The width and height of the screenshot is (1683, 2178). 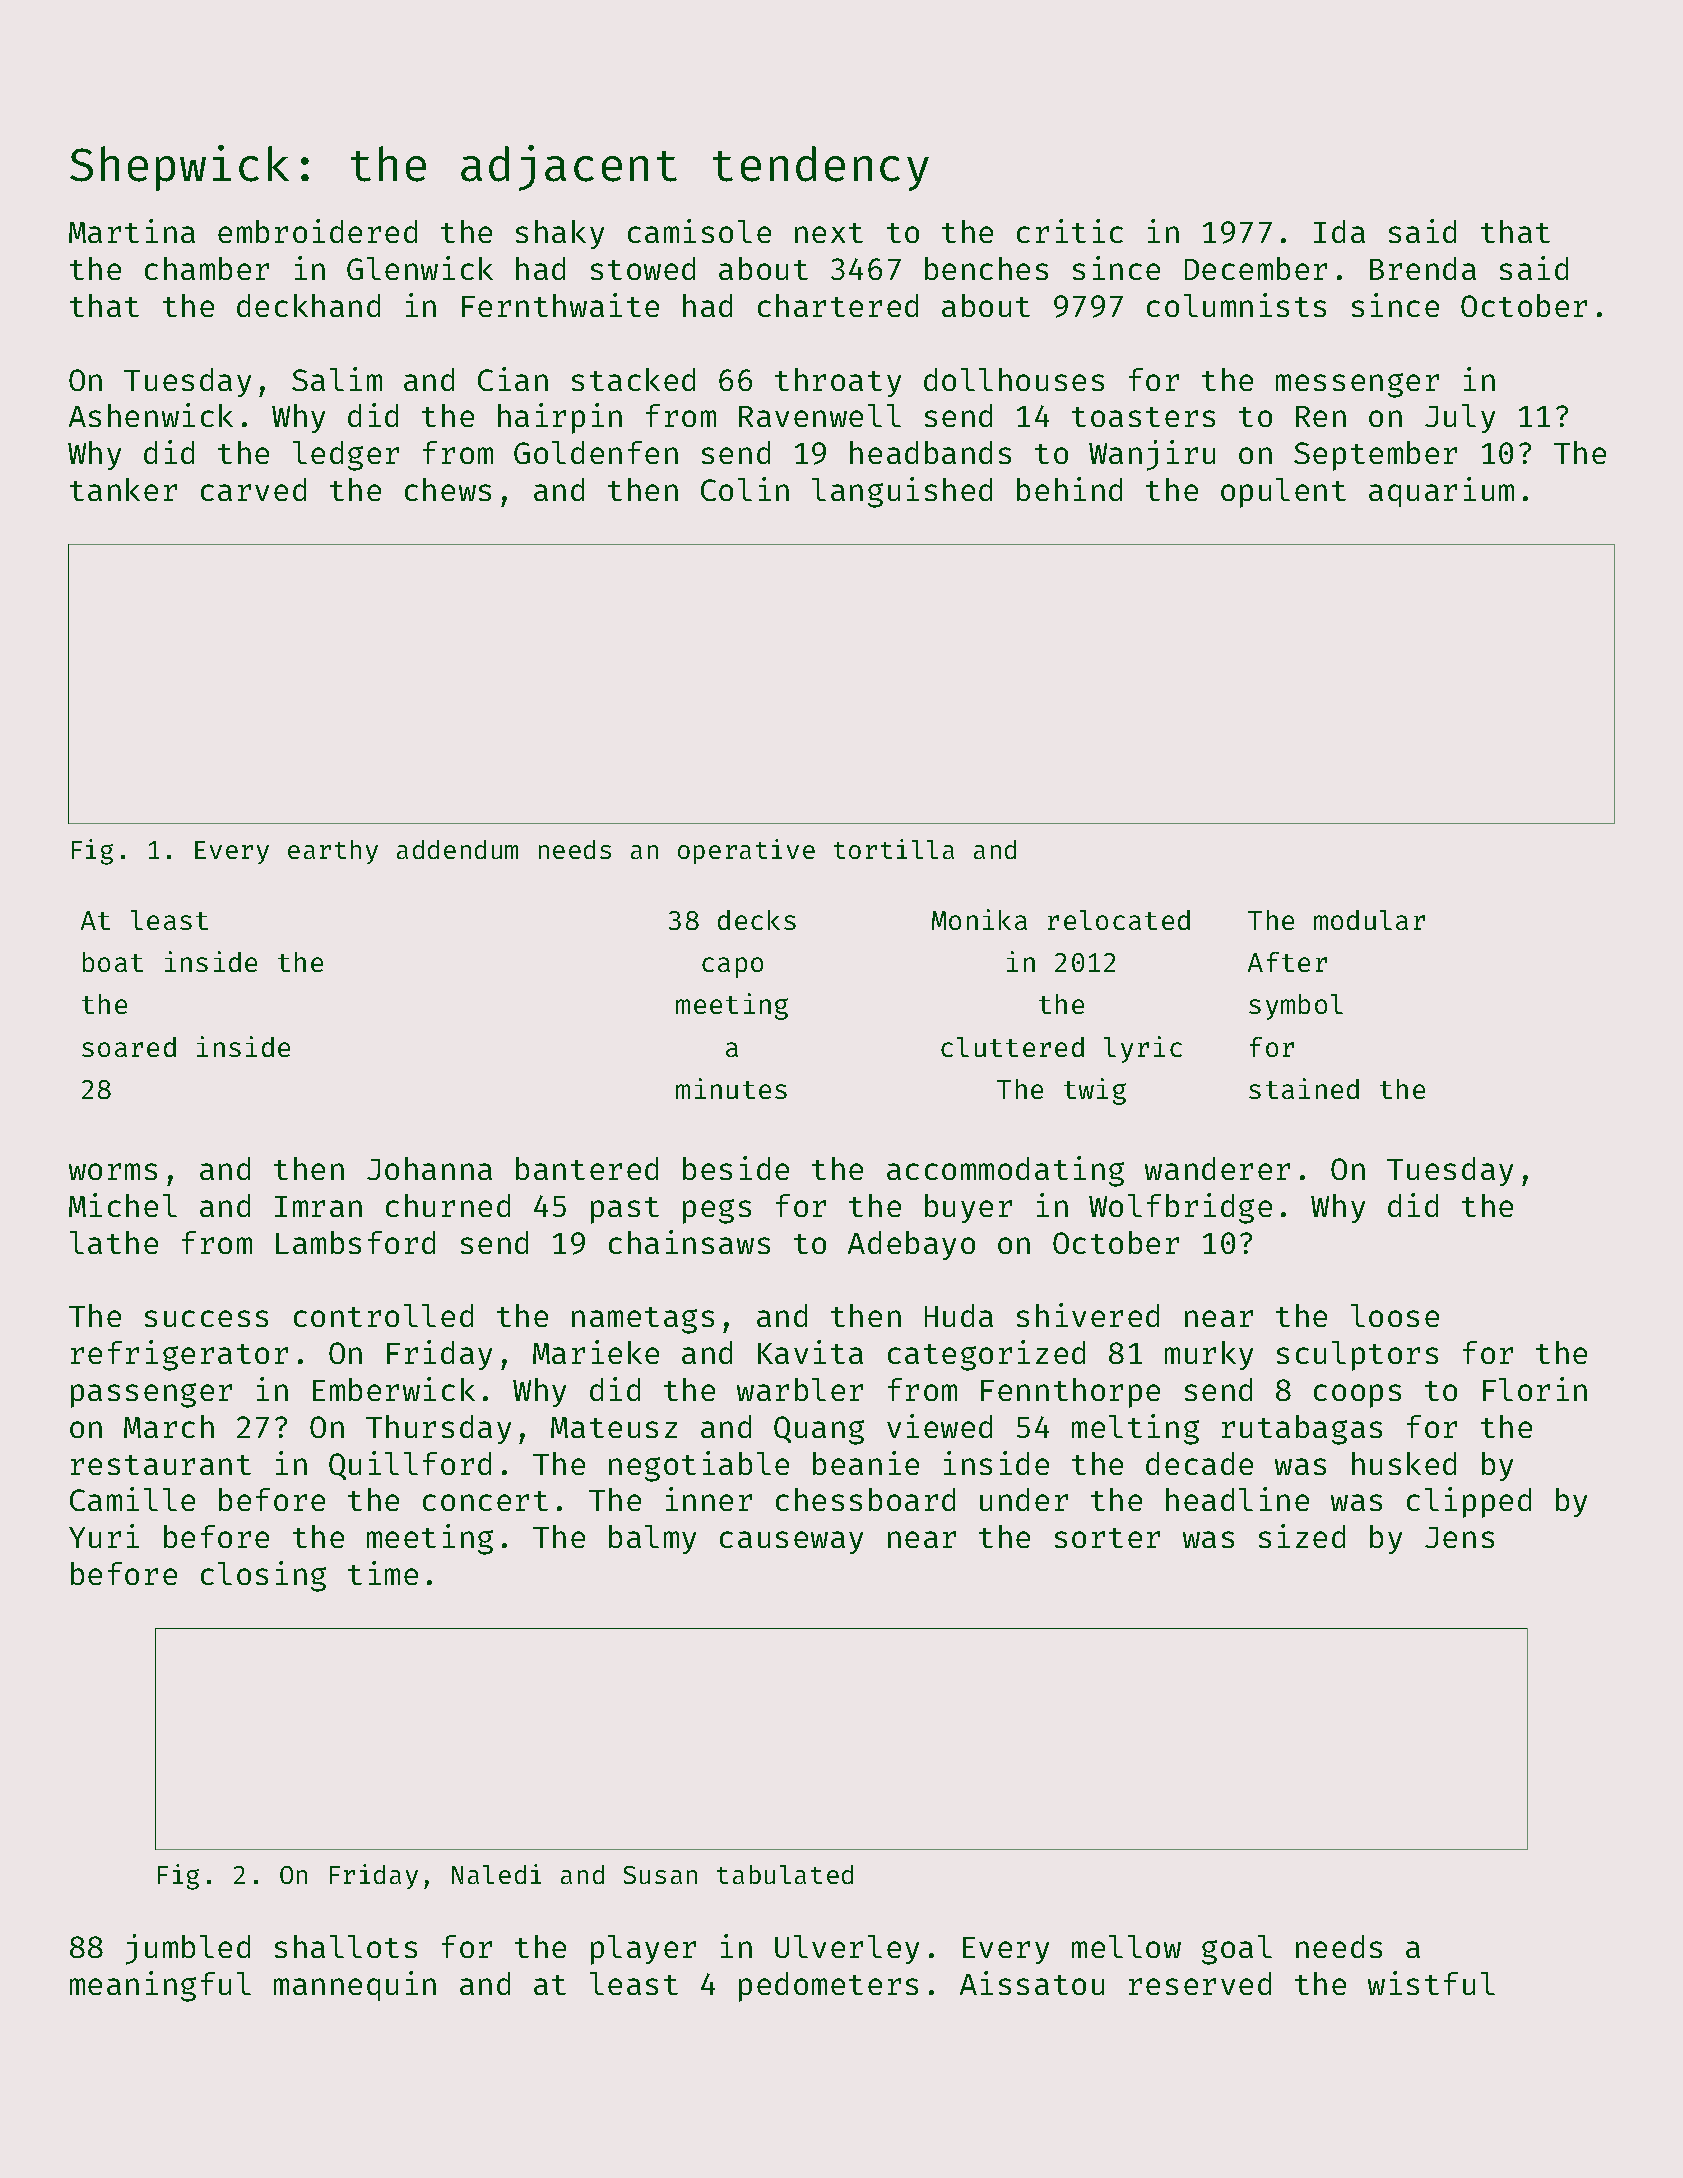 What do you see at coordinates (746, 851) in the screenshot?
I see `operative` at bounding box center [746, 851].
